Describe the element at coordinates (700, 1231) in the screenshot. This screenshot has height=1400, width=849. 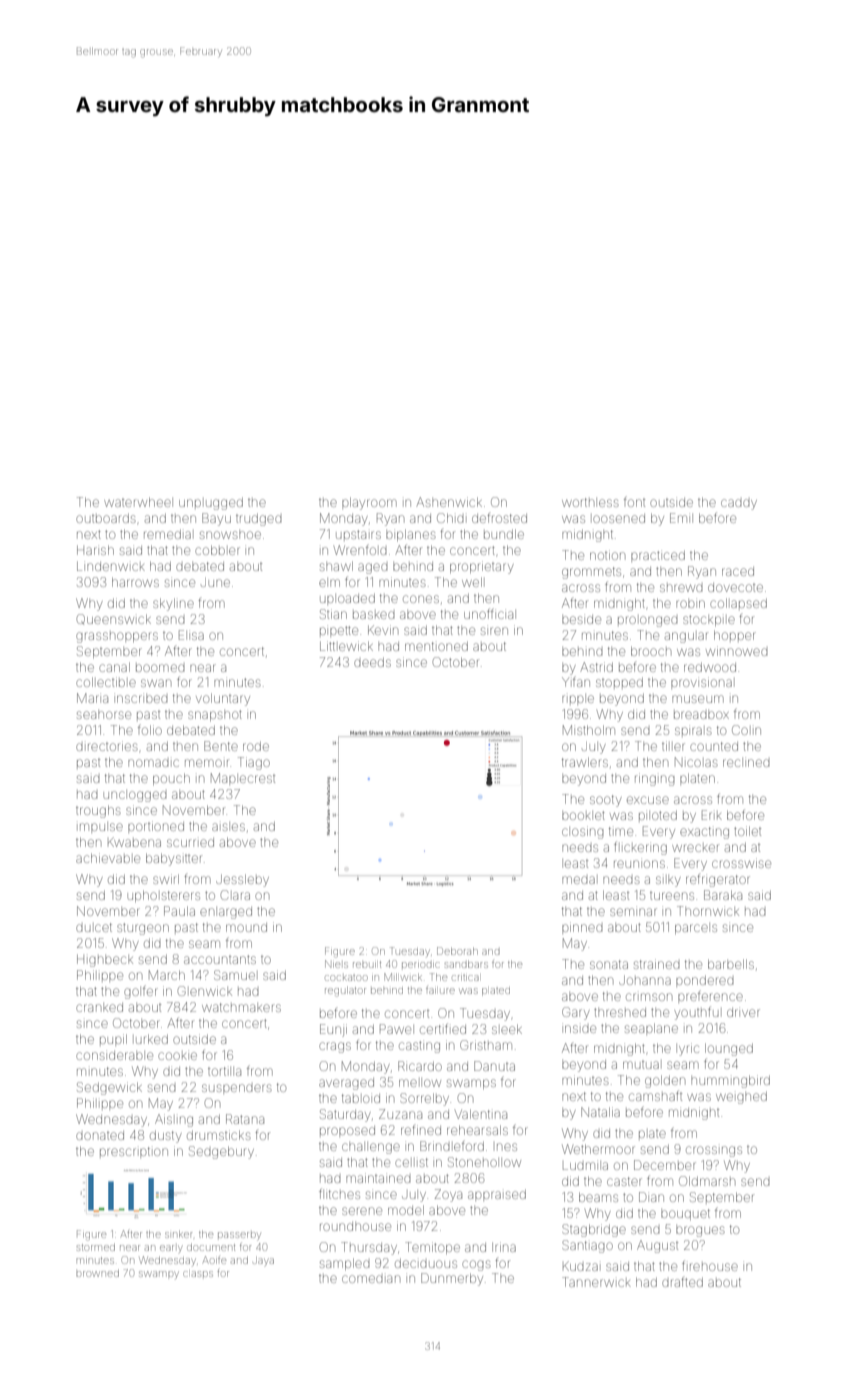
I see `brogues` at that location.
